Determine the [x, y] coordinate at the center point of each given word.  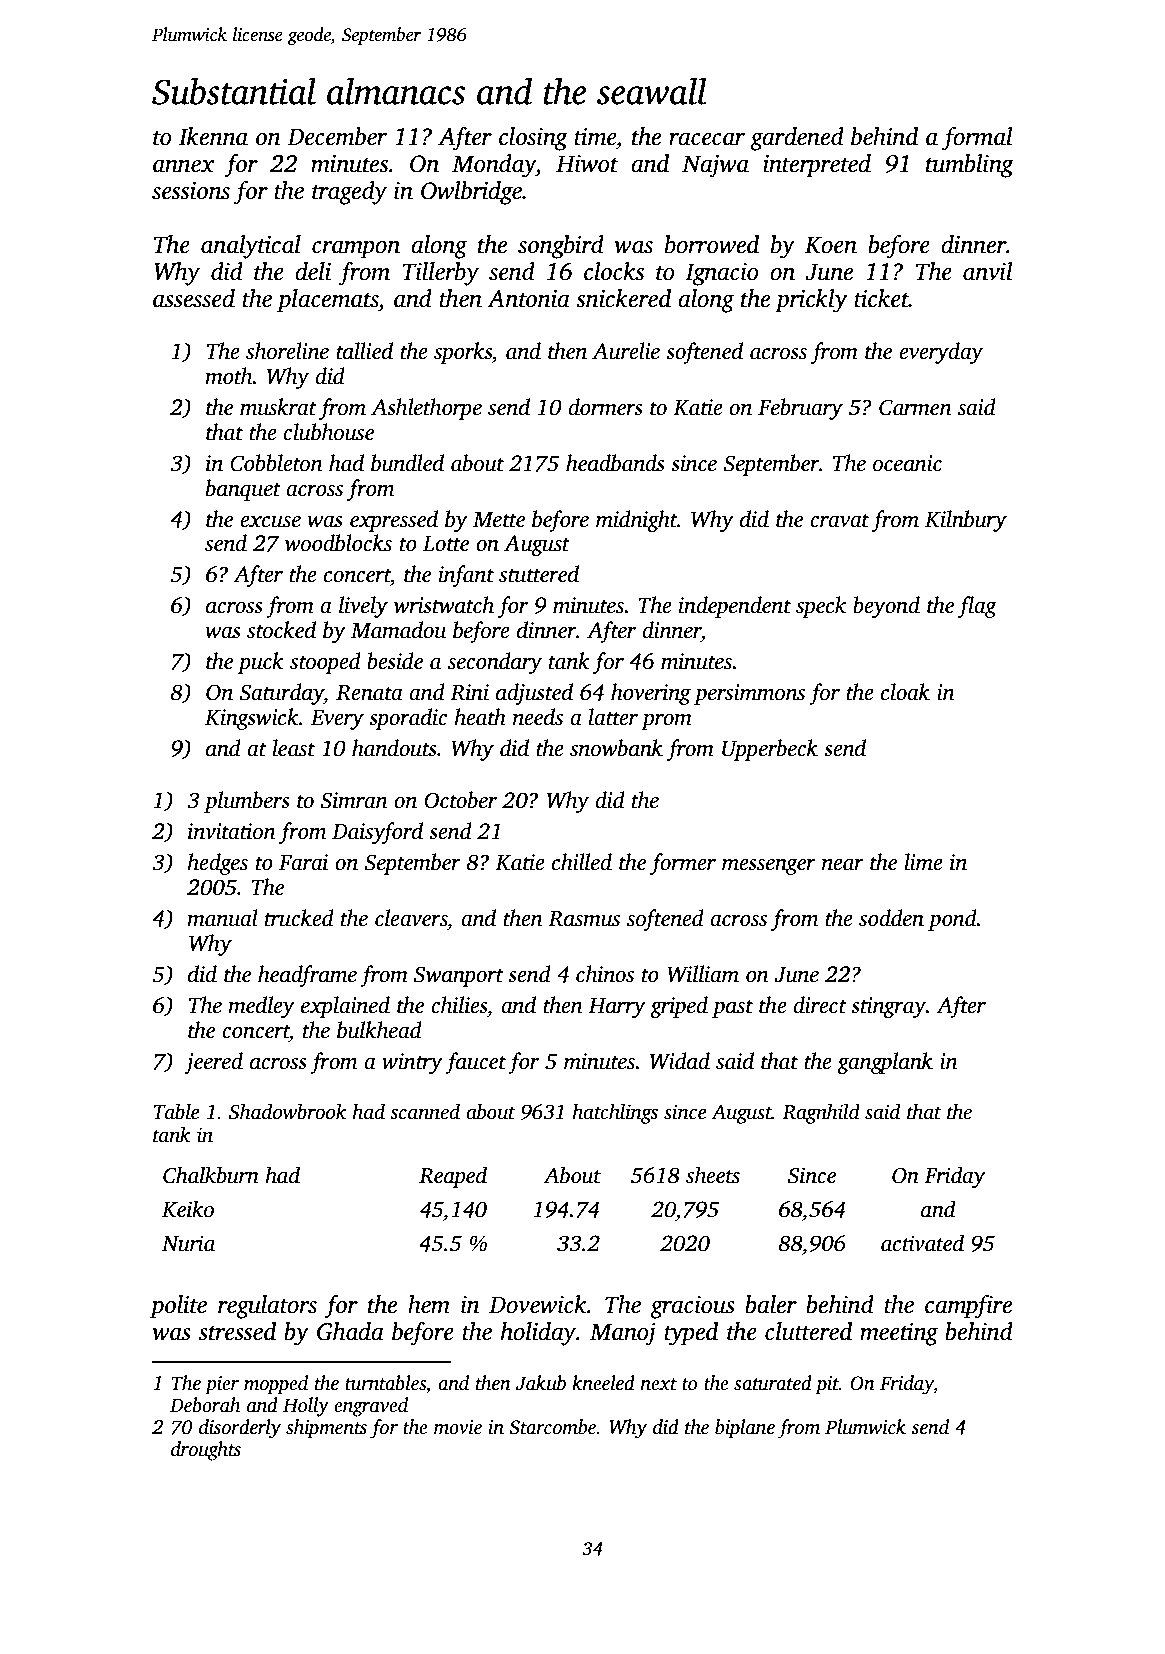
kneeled [603, 1383]
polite [178, 1307]
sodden [891, 918]
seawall [652, 91]
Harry [617, 1008]
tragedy [349, 193]
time [595, 137]
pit [827, 1385]
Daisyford [377, 833]
